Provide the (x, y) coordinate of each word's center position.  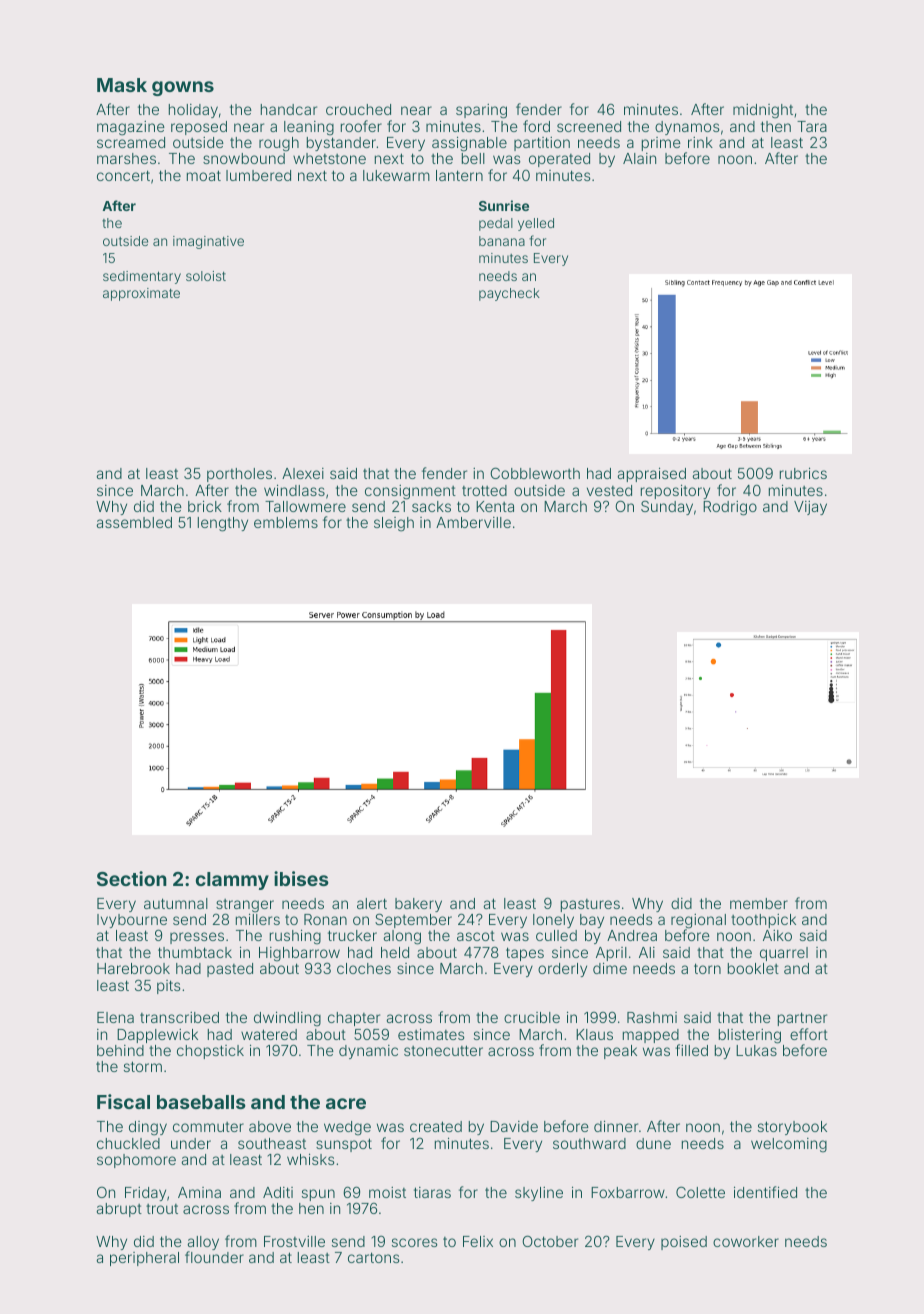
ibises (301, 878)
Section (132, 878)
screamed (131, 142)
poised (684, 1243)
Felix (478, 1241)
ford (536, 126)
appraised (651, 475)
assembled (134, 522)
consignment (410, 492)
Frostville (294, 1241)
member (759, 903)
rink (700, 142)
